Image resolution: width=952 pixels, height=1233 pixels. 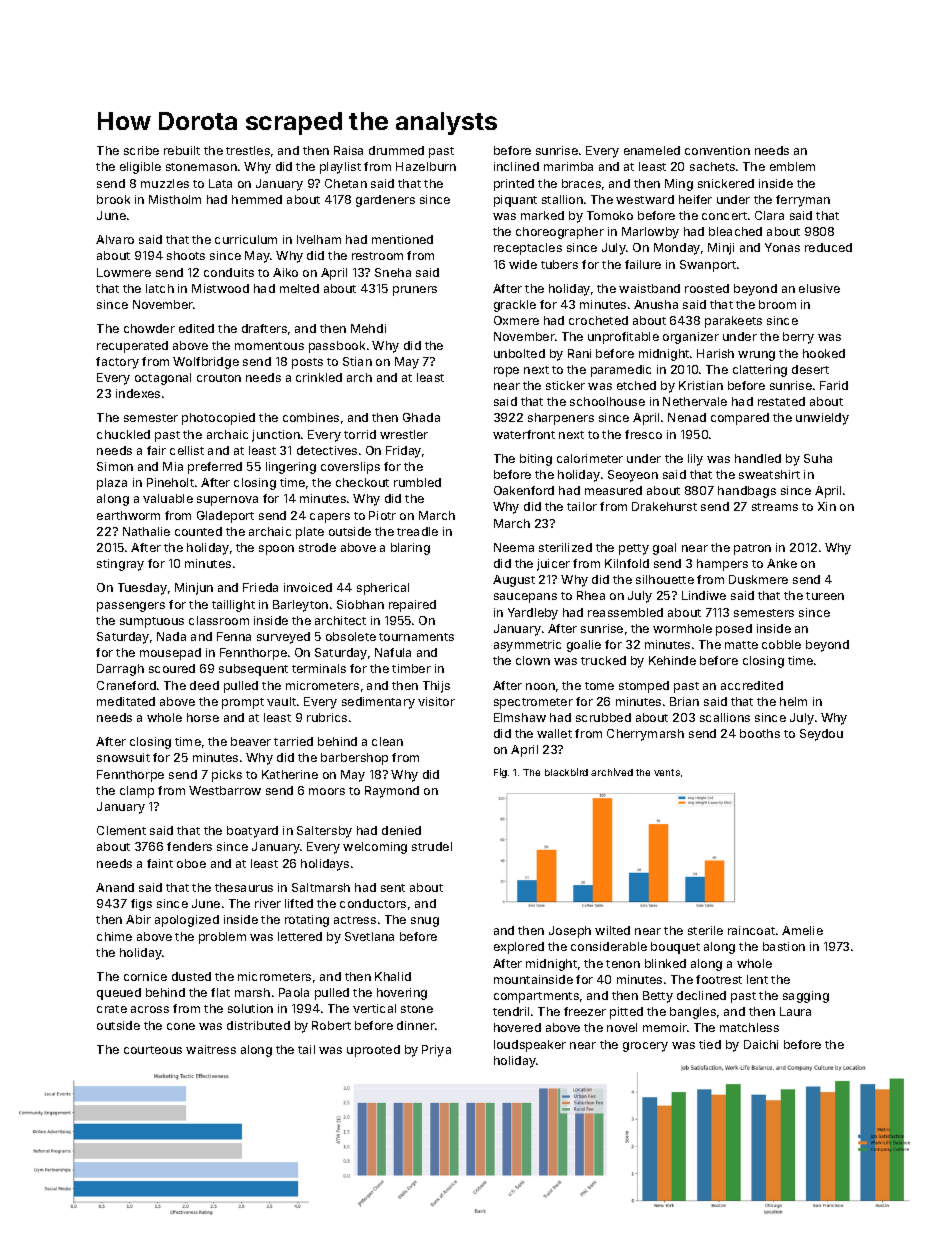 What do you see at coordinates (248, 150) in the page?
I see `trestles` at bounding box center [248, 150].
